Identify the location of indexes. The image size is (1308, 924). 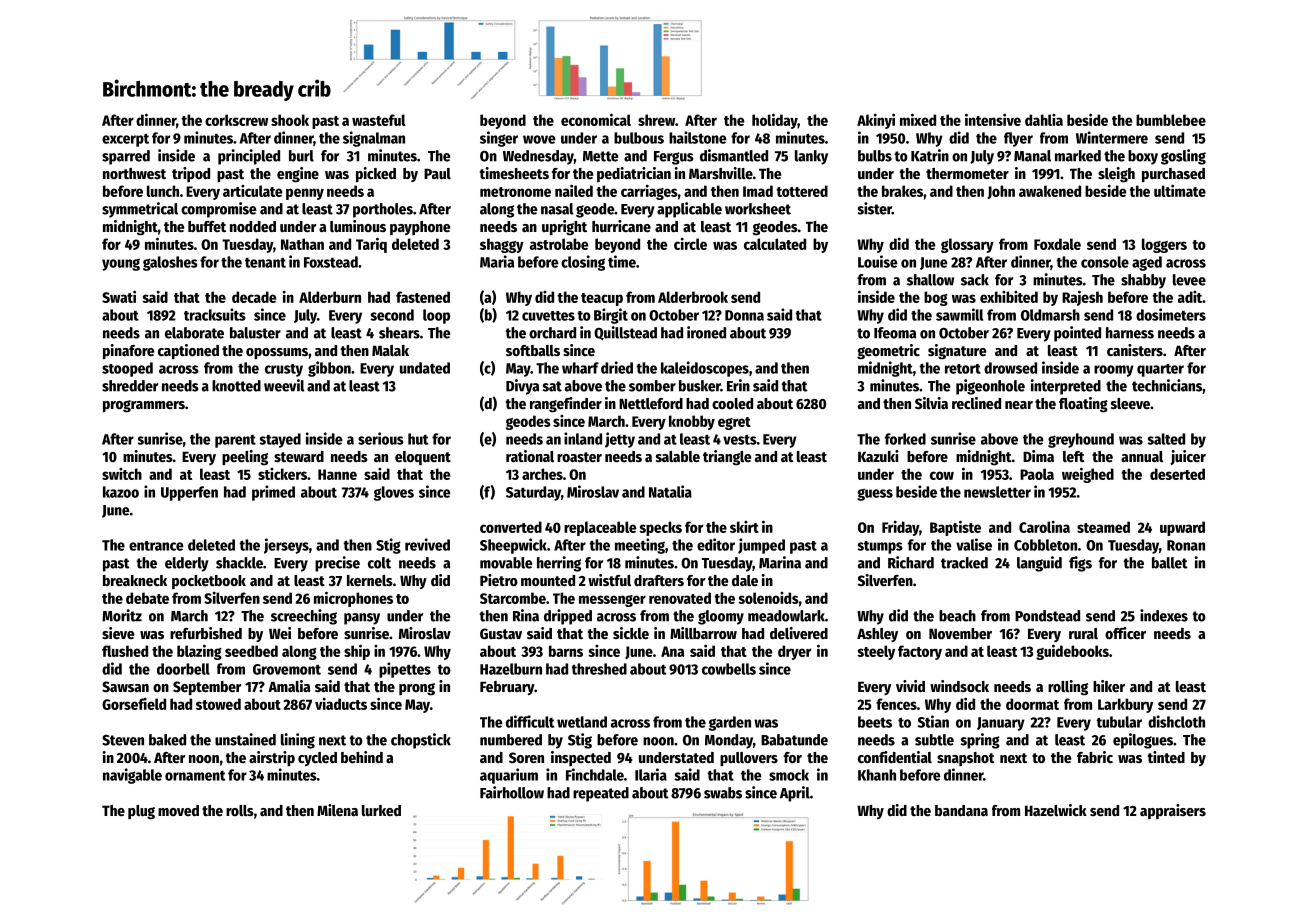
(1164, 615).
